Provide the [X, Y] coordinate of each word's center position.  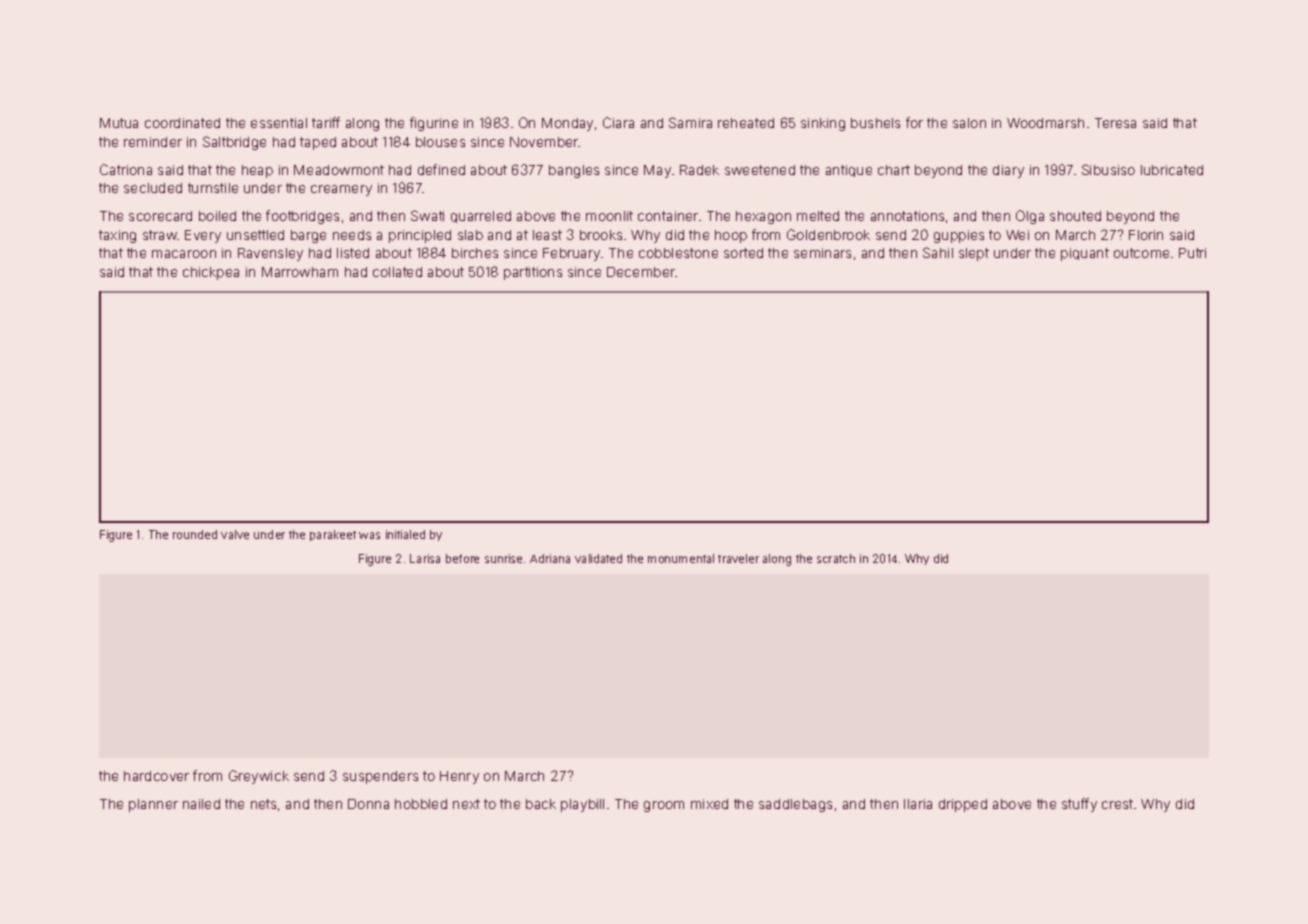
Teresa [1115, 123]
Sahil [938, 252]
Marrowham [300, 272]
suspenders [380, 777]
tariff [326, 122]
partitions [533, 273]
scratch [836, 558]
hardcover [156, 776]
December [641, 272]
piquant [1085, 254]
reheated [746, 123]
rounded [195, 534]
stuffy [1079, 805]
